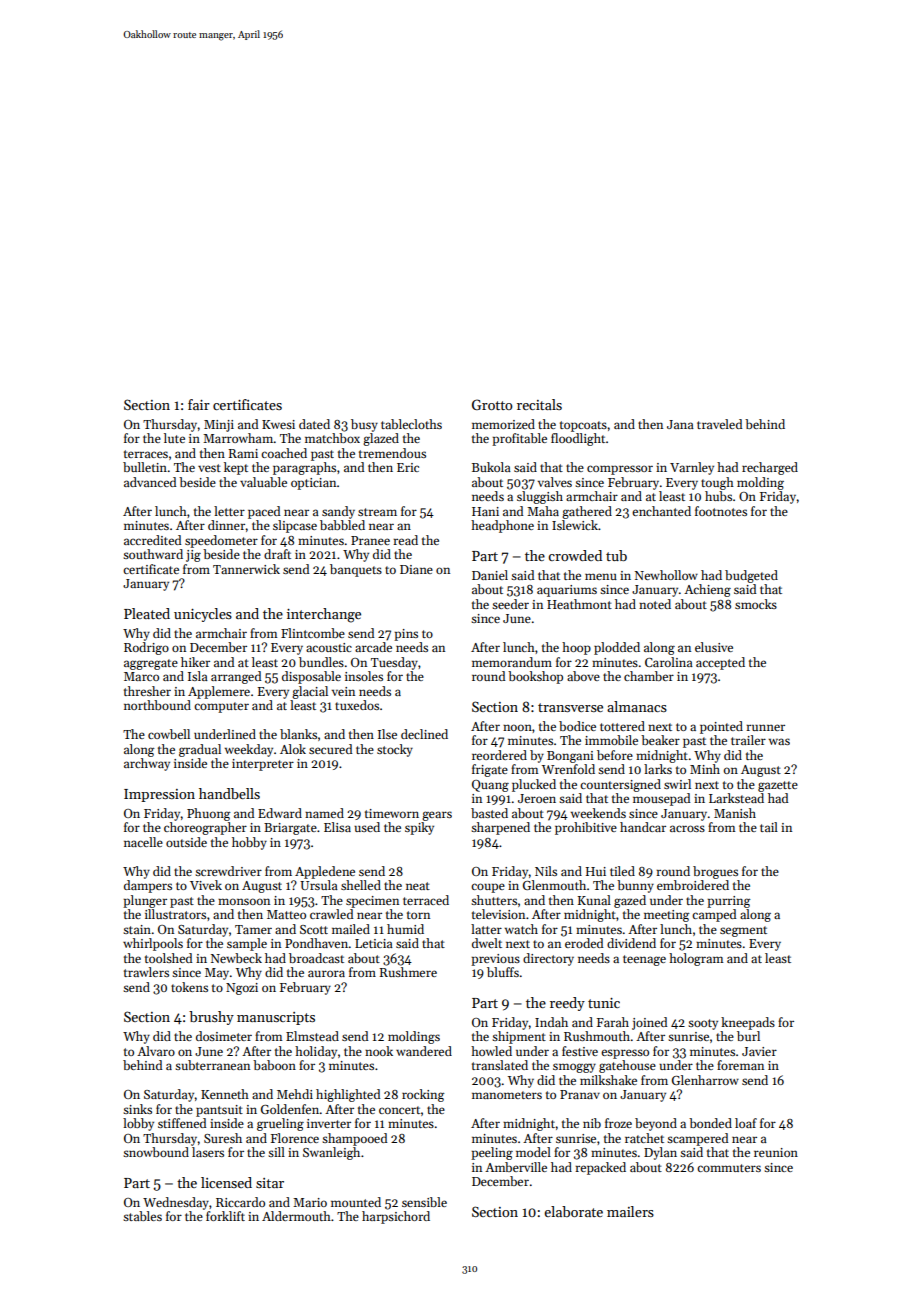  What do you see at coordinates (779, 741) in the image?
I see `was` at bounding box center [779, 741].
